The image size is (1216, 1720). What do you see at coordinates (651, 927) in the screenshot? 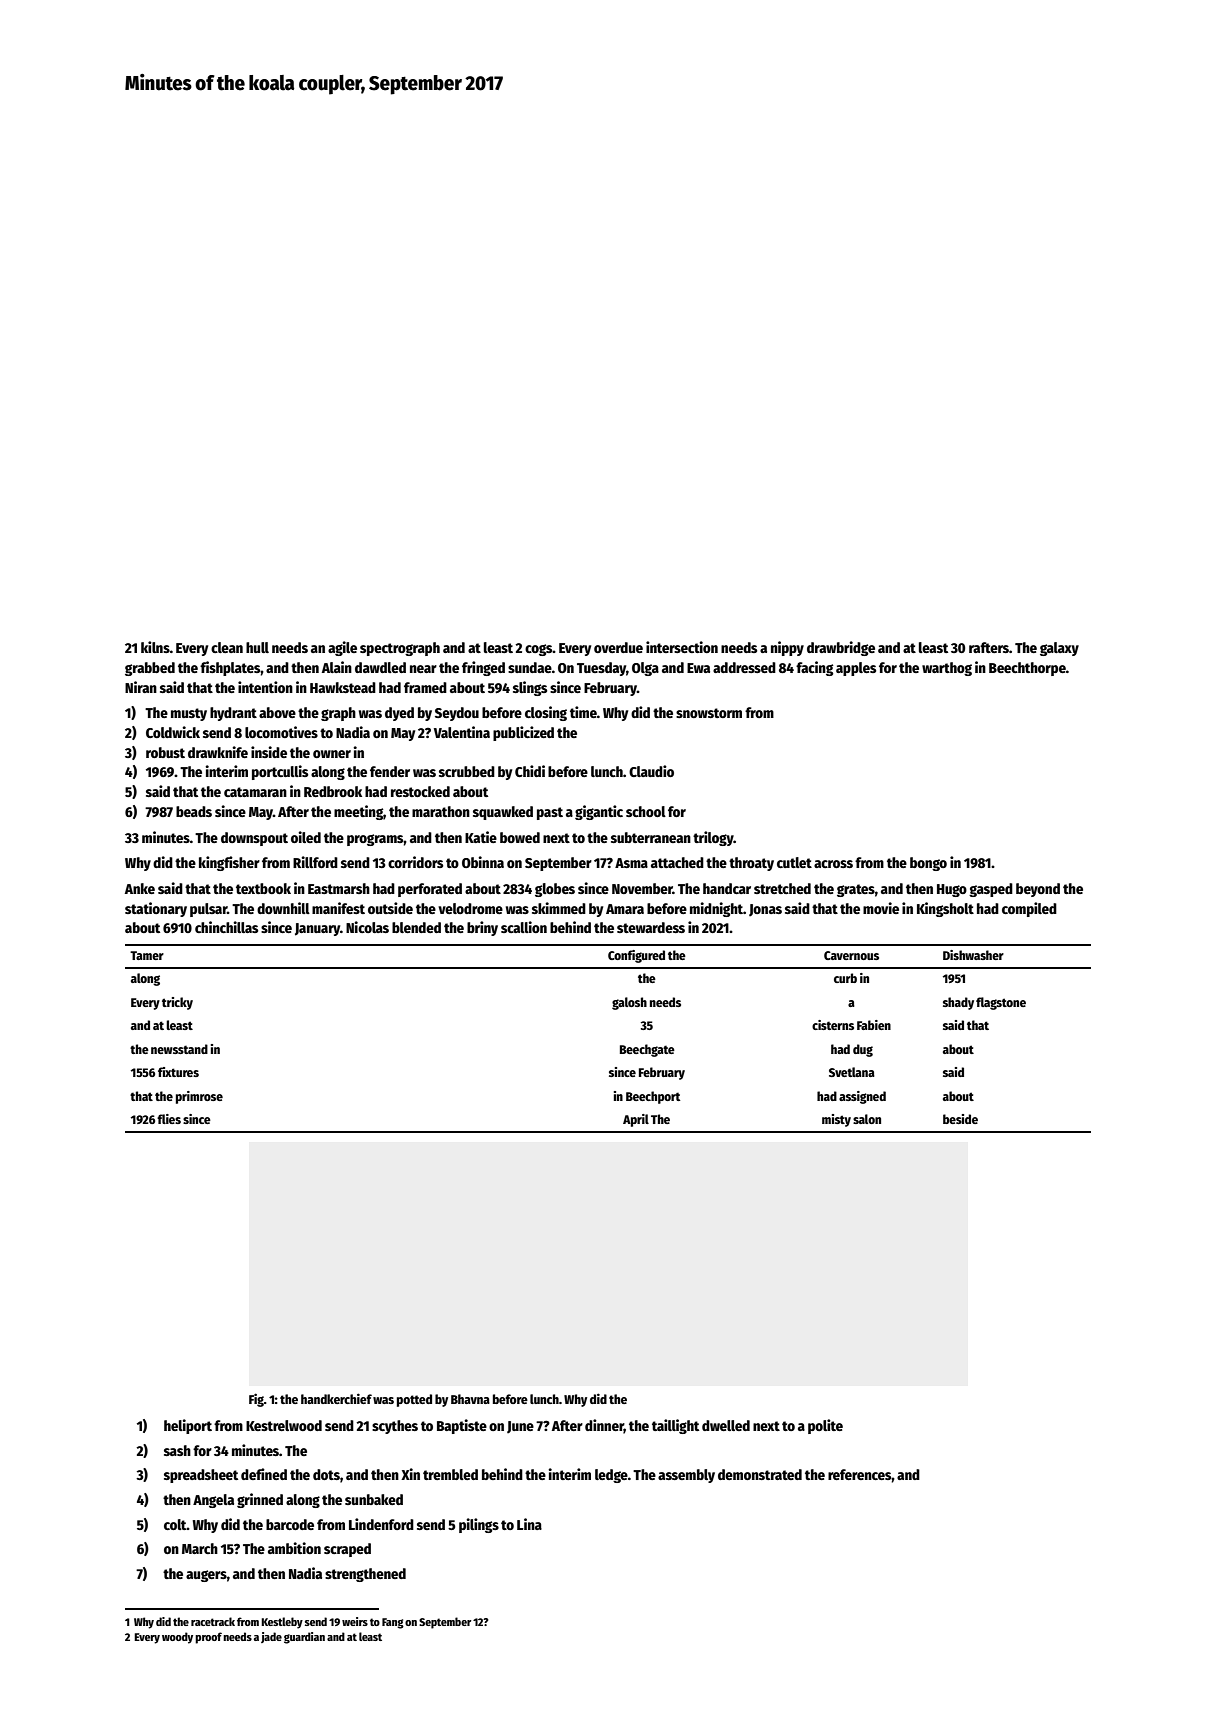
I see `stewardess` at bounding box center [651, 927].
